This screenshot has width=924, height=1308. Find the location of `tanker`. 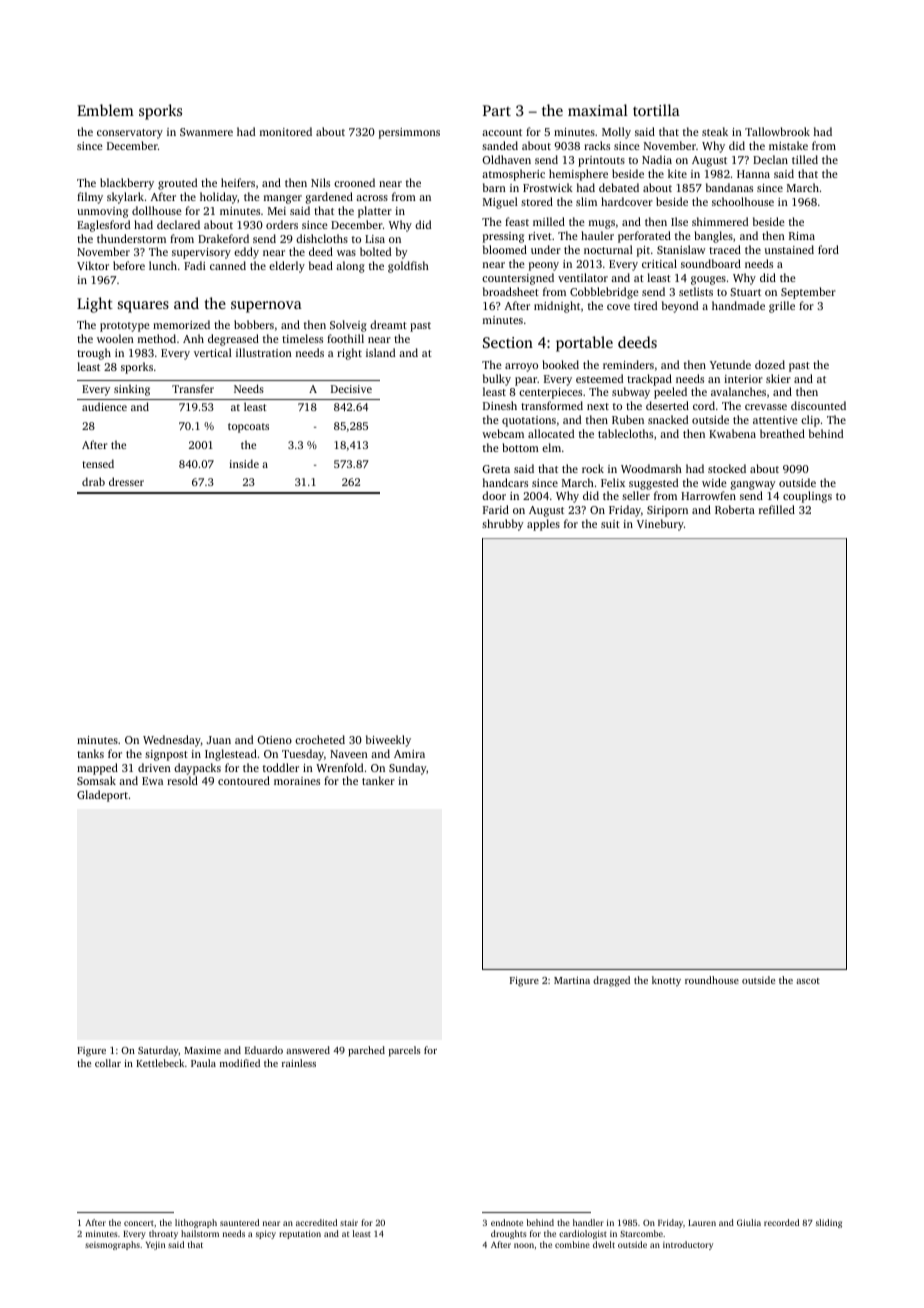

tanker is located at coordinates (378, 780).
